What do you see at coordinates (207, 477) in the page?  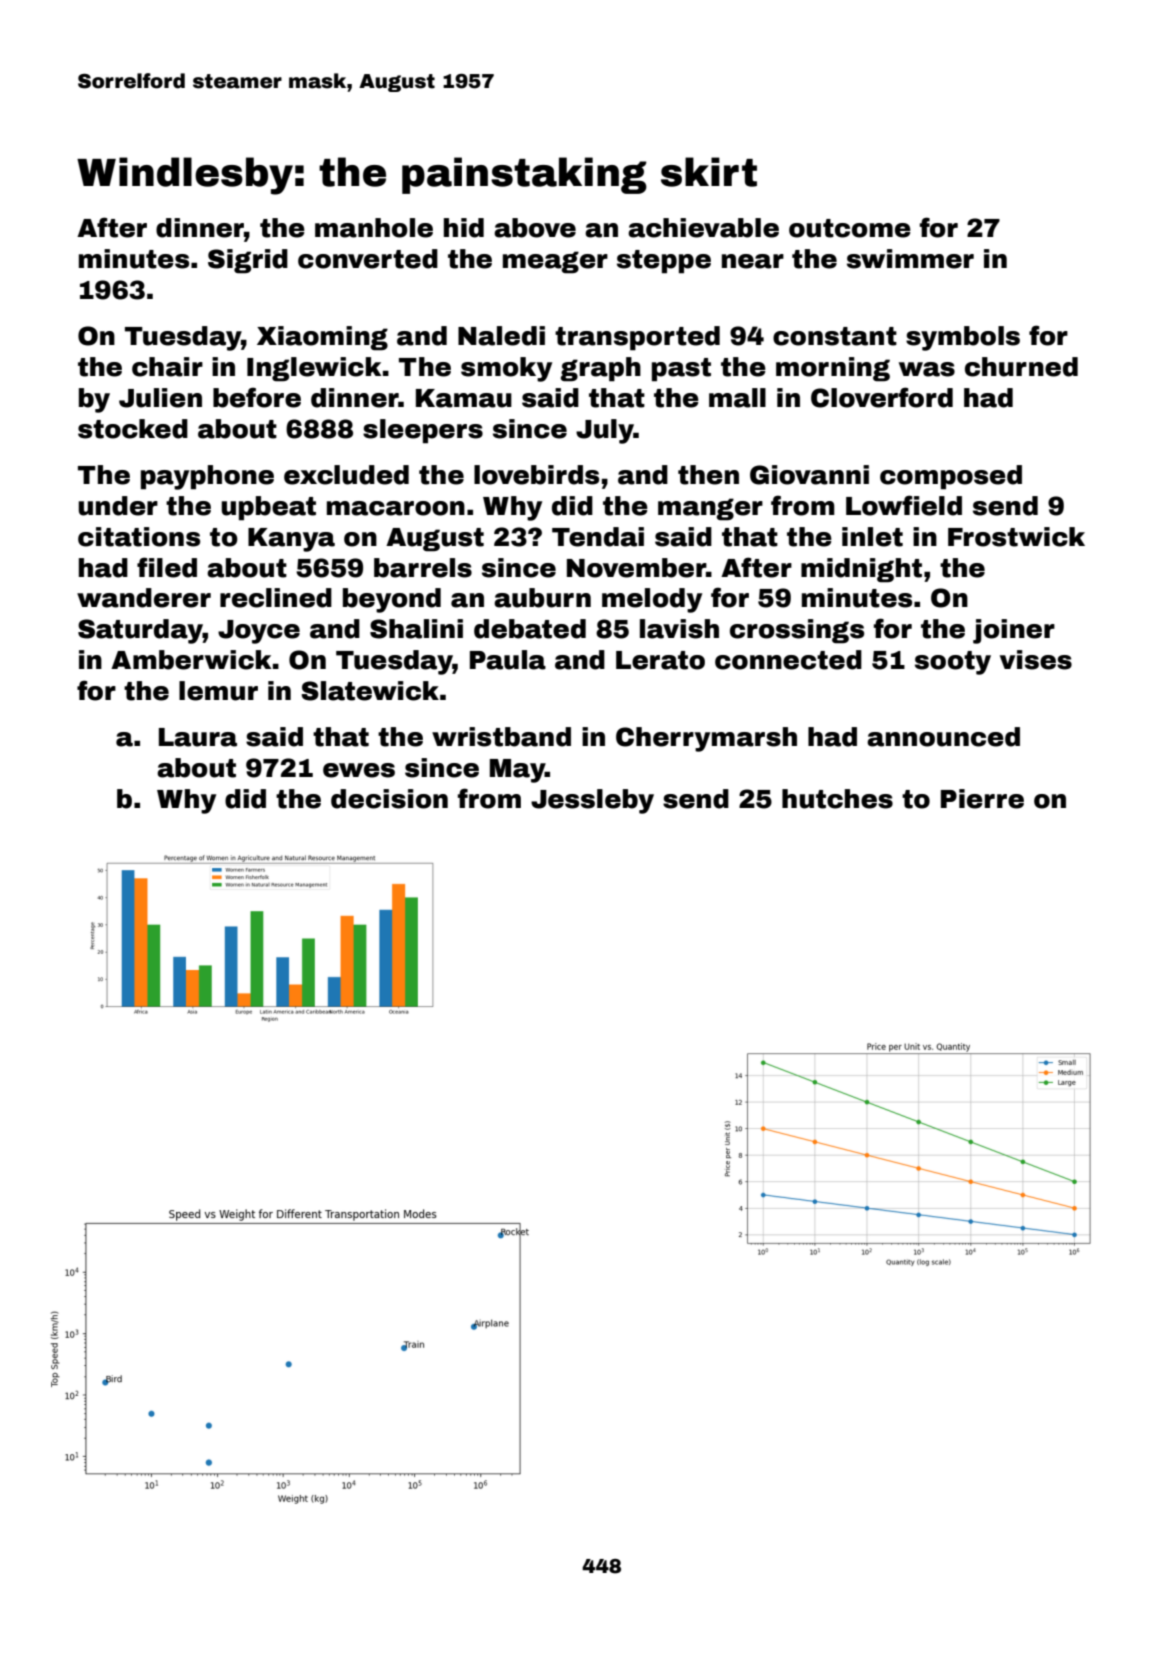 I see `payphone` at bounding box center [207, 477].
